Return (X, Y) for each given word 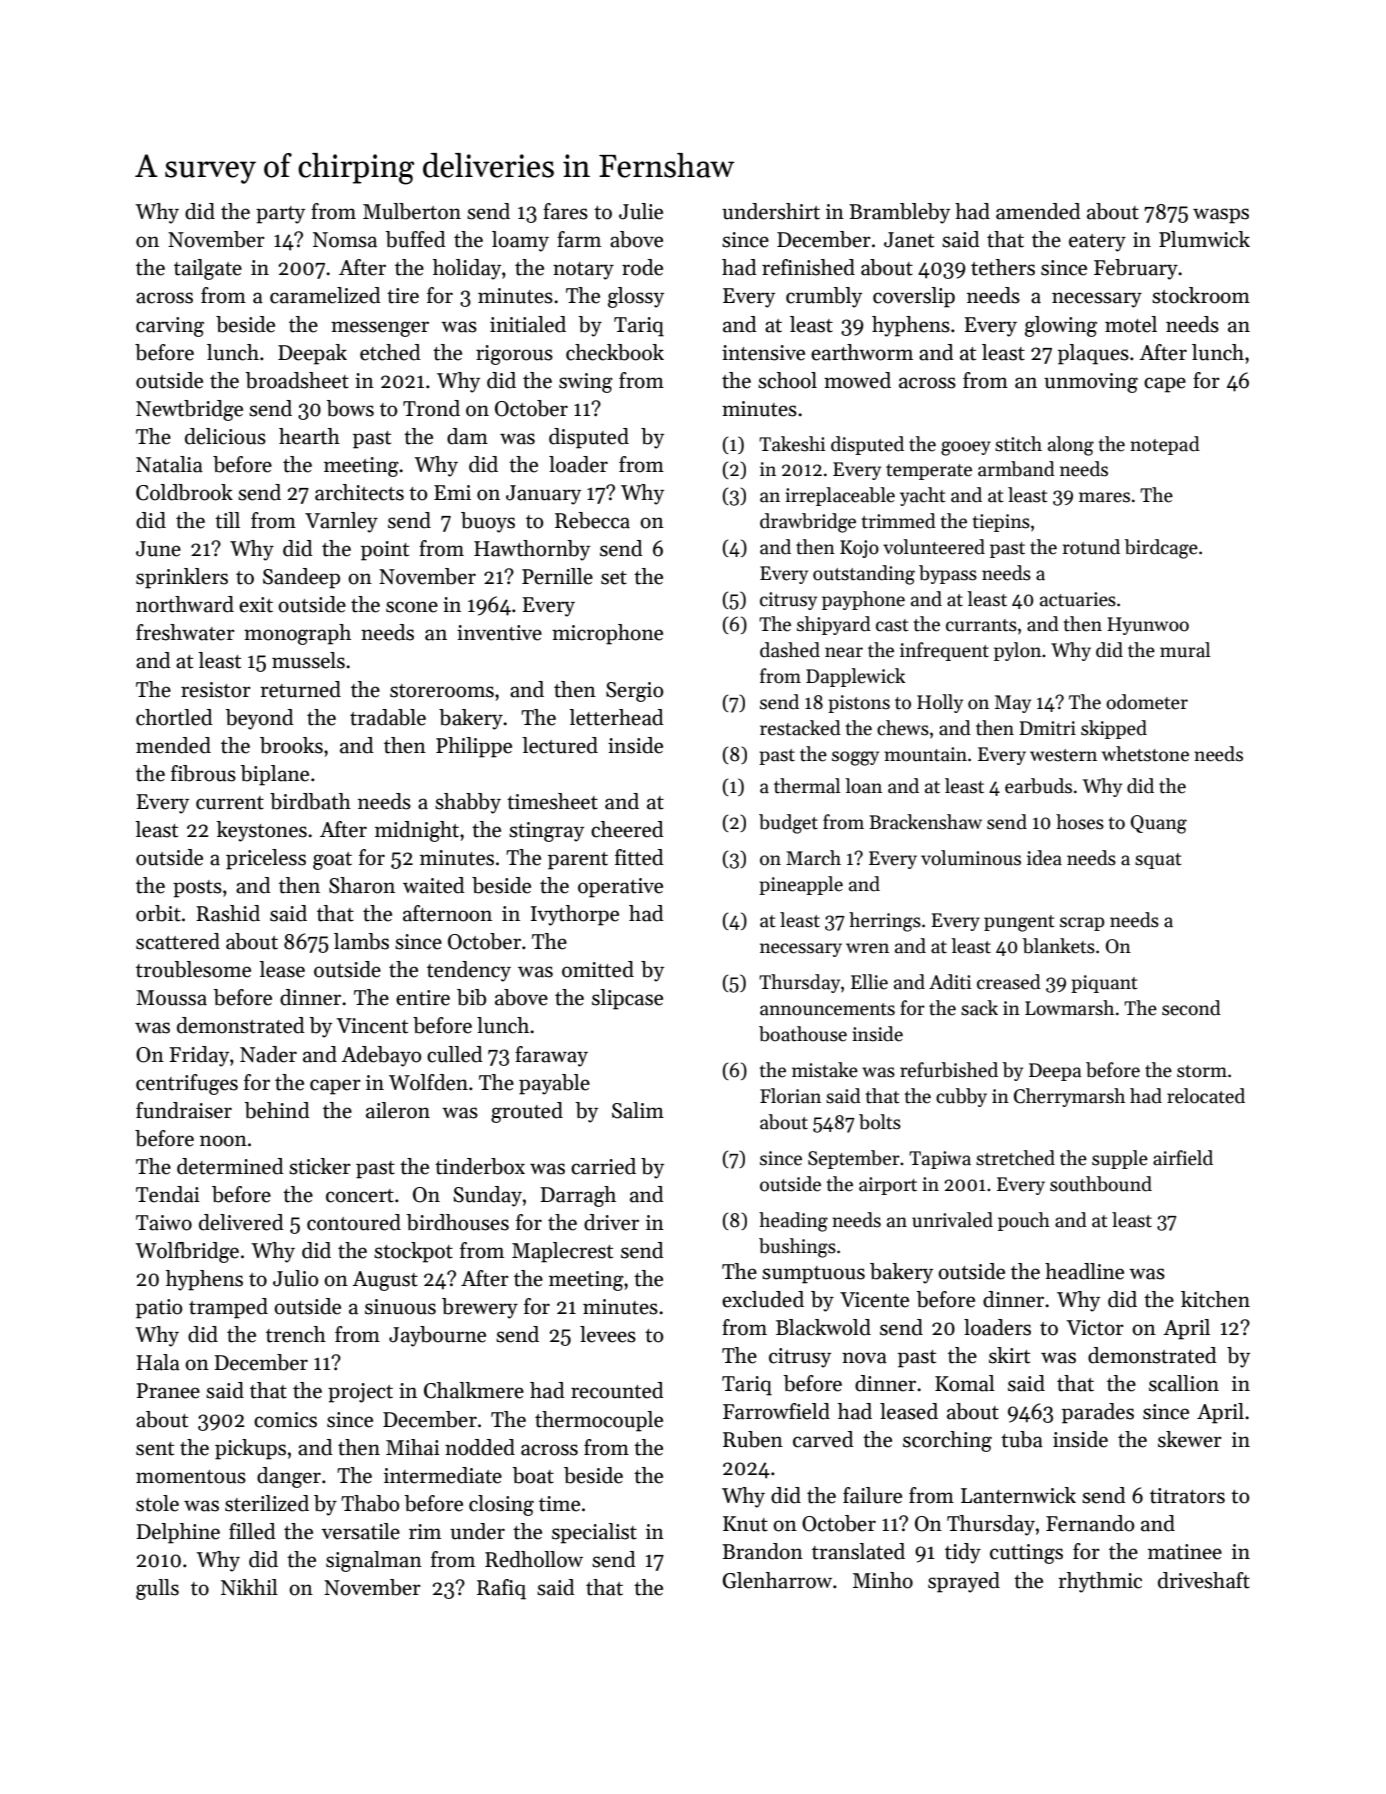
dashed (790, 650)
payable (554, 1084)
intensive (763, 353)
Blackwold (823, 1327)
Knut (745, 1524)
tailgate (208, 269)
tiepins (1001, 523)
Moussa (171, 998)
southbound (1101, 1184)
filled (252, 1531)
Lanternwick (1018, 1495)
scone (412, 607)
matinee (1185, 1552)
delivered (241, 1222)
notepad (1165, 445)
